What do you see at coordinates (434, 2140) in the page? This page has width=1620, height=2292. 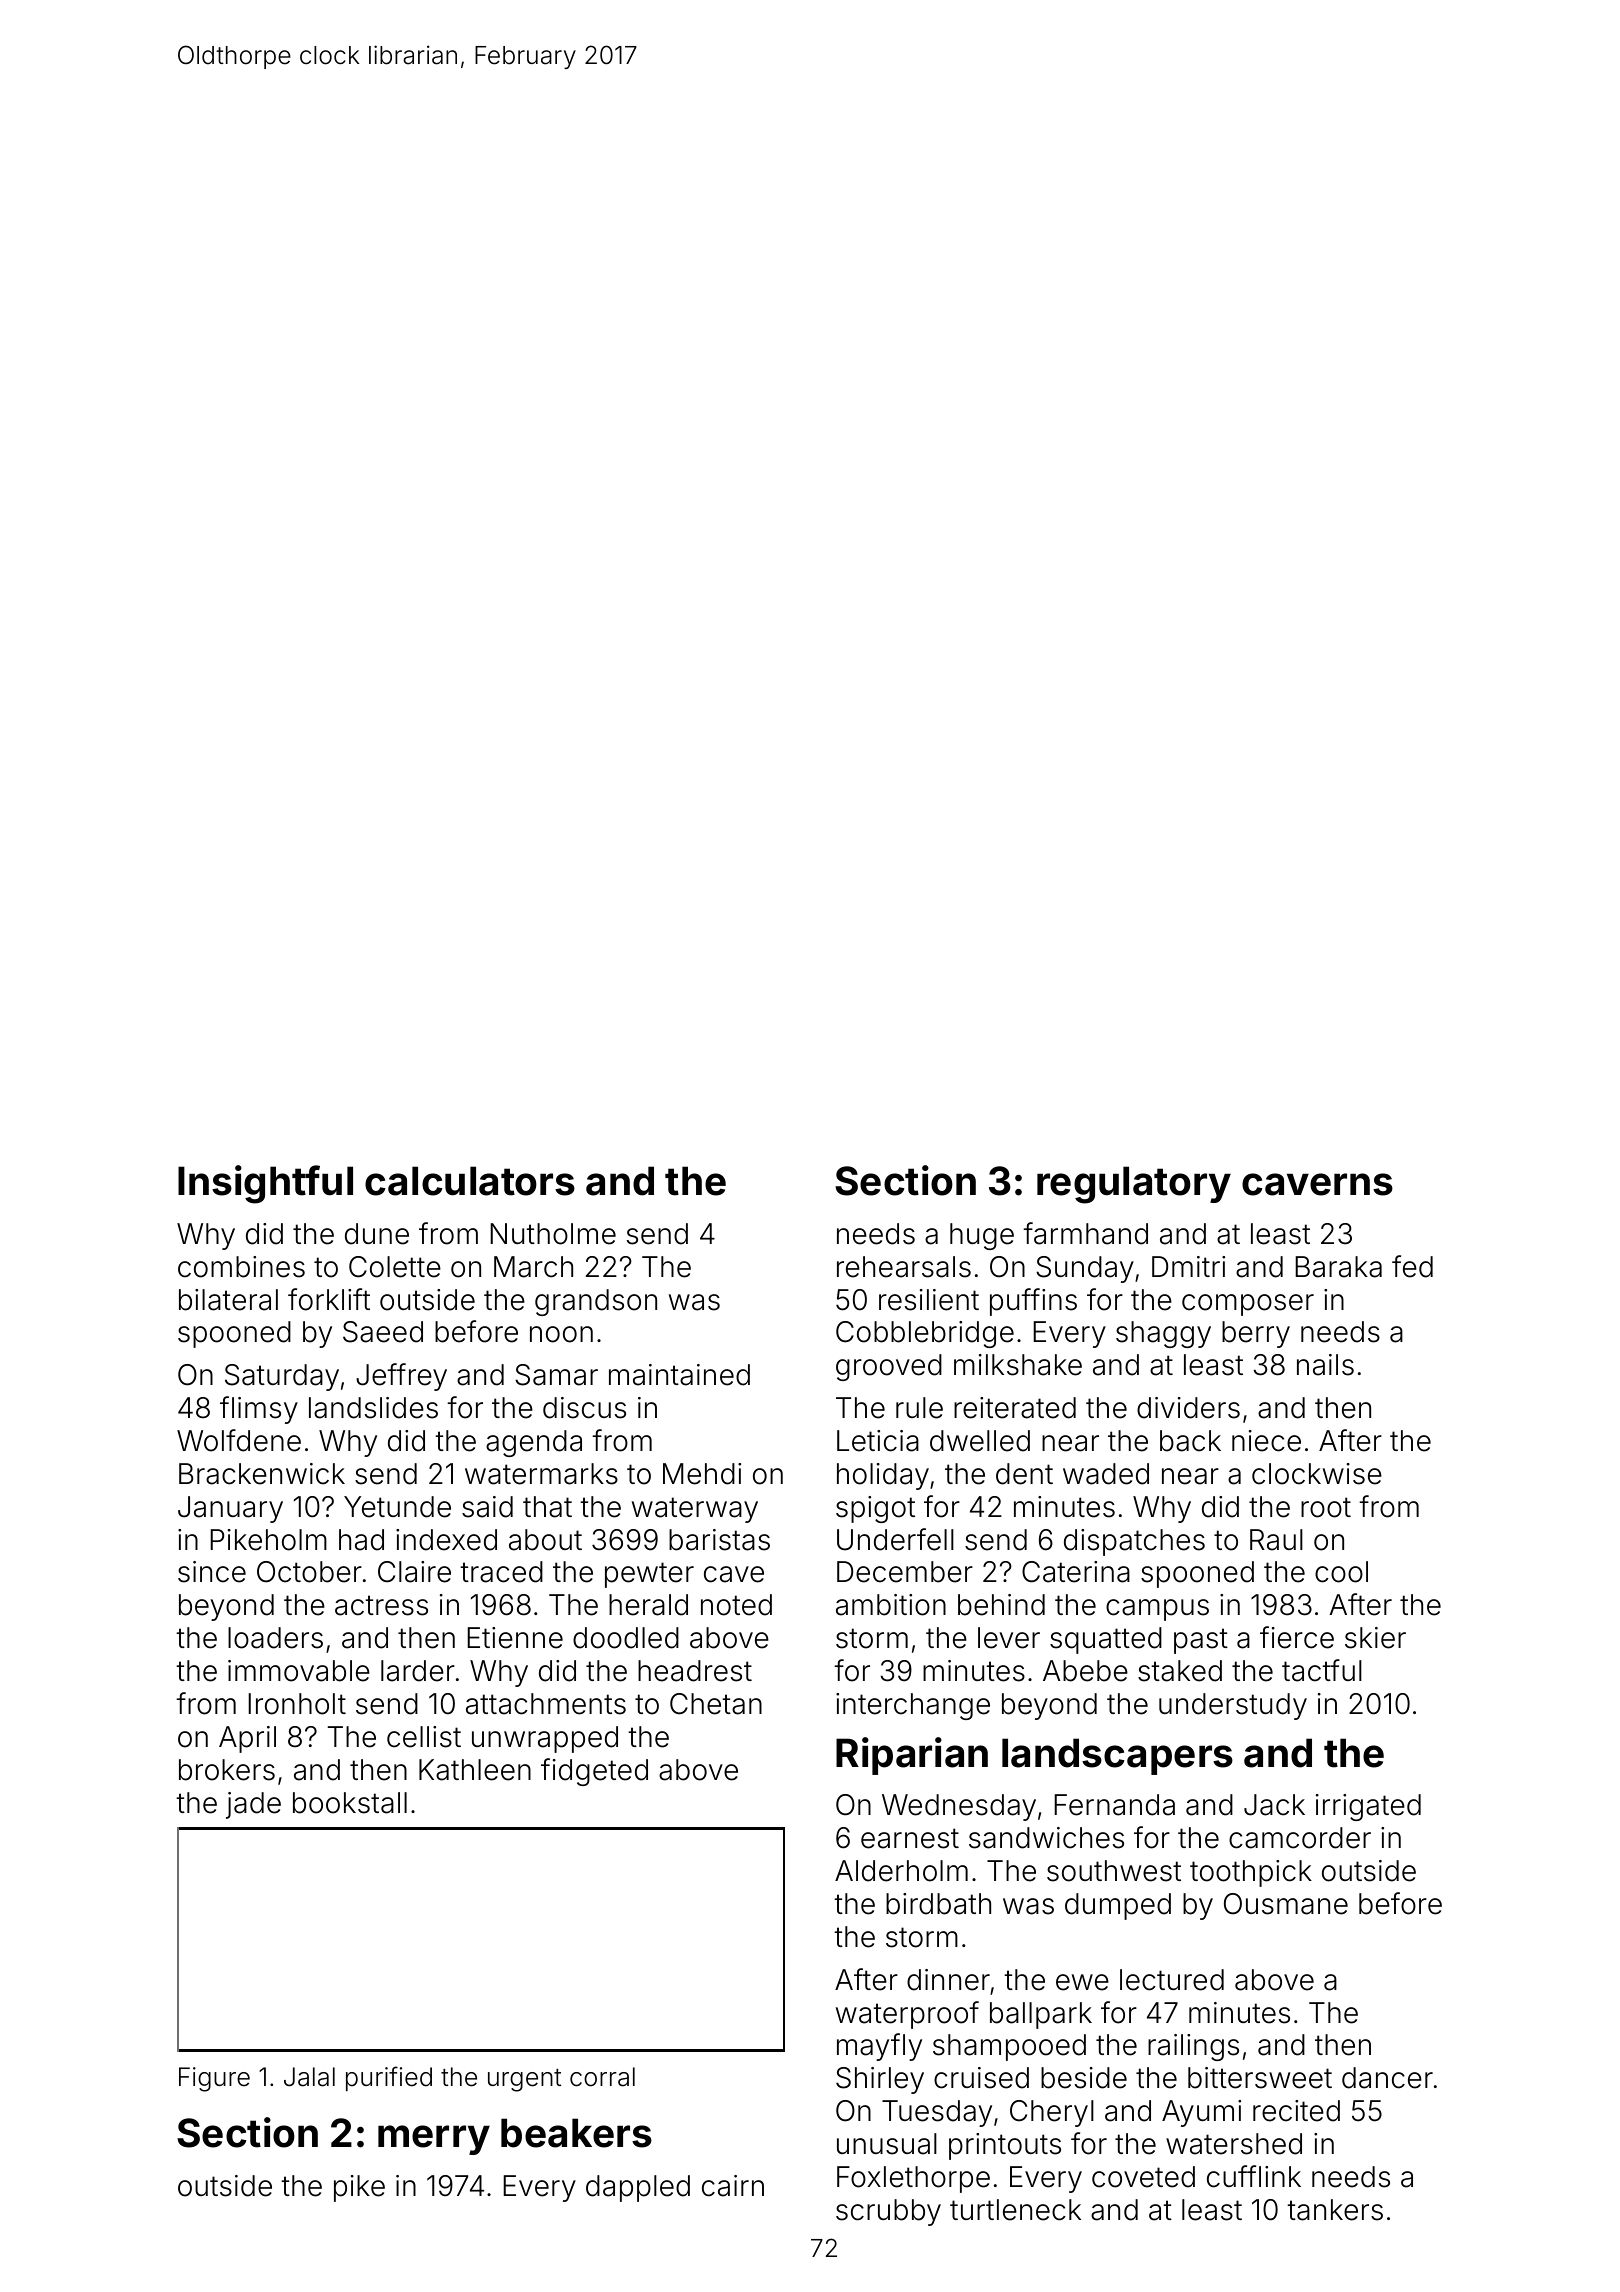 I see `merry` at bounding box center [434, 2140].
